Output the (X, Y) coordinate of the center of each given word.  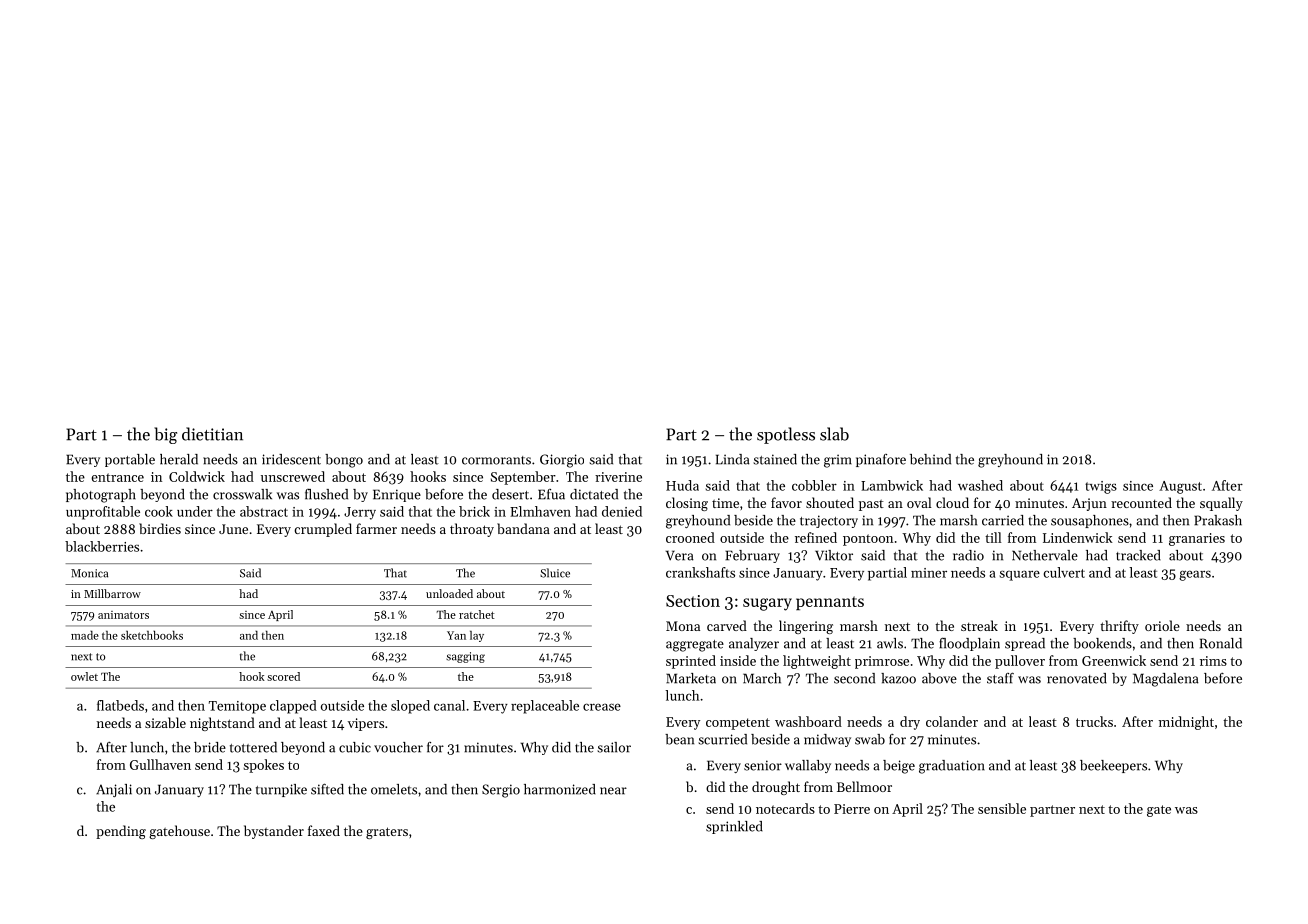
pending (121, 832)
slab (834, 434)
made (85, 635)
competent (738, 724)
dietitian (212, 434)
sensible (1002, 808)
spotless (786, 435)
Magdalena (1166, 680)
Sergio (501, 791)
